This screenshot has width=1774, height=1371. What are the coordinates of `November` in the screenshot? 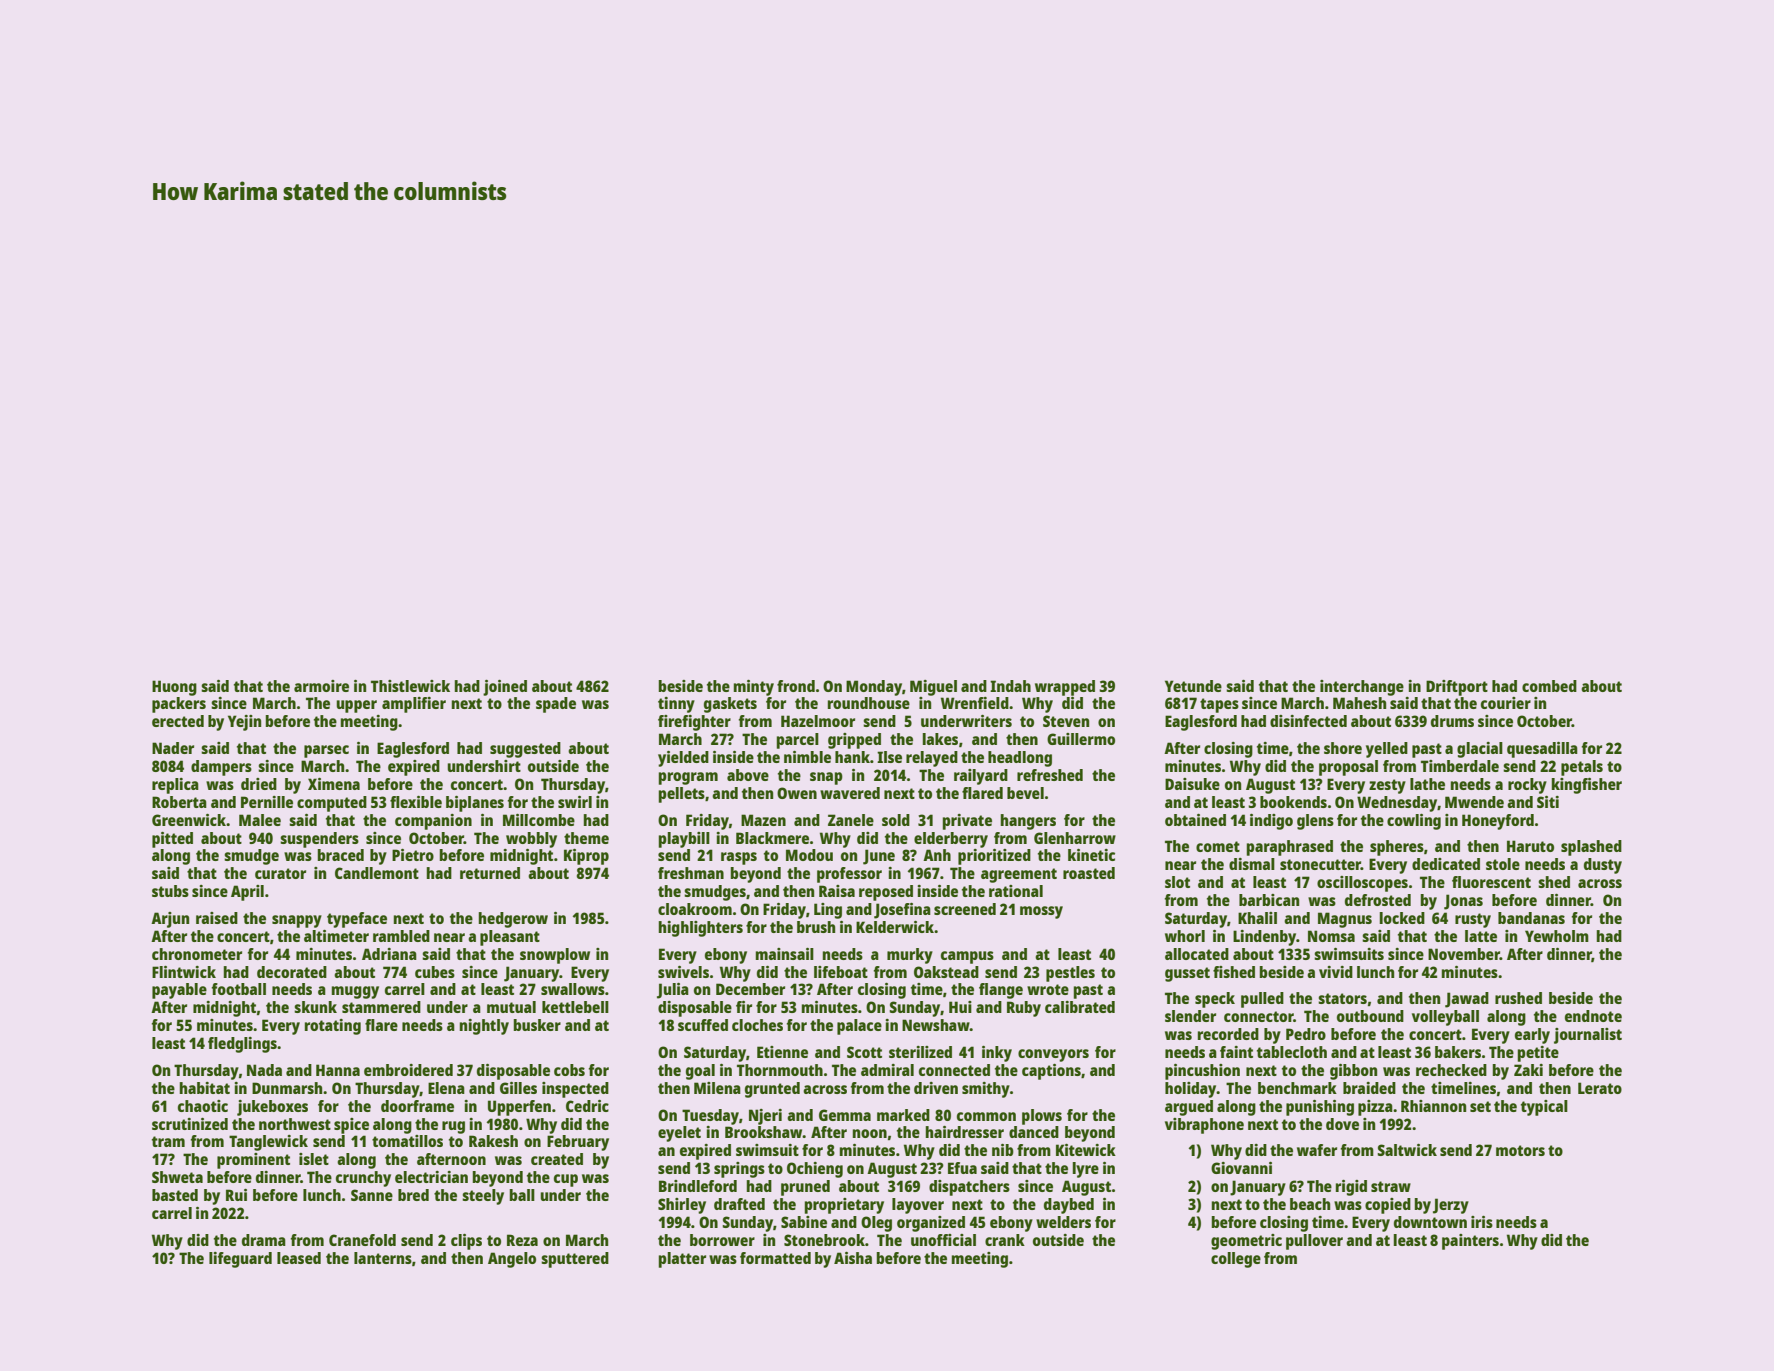 It's located at (1464, 954).
